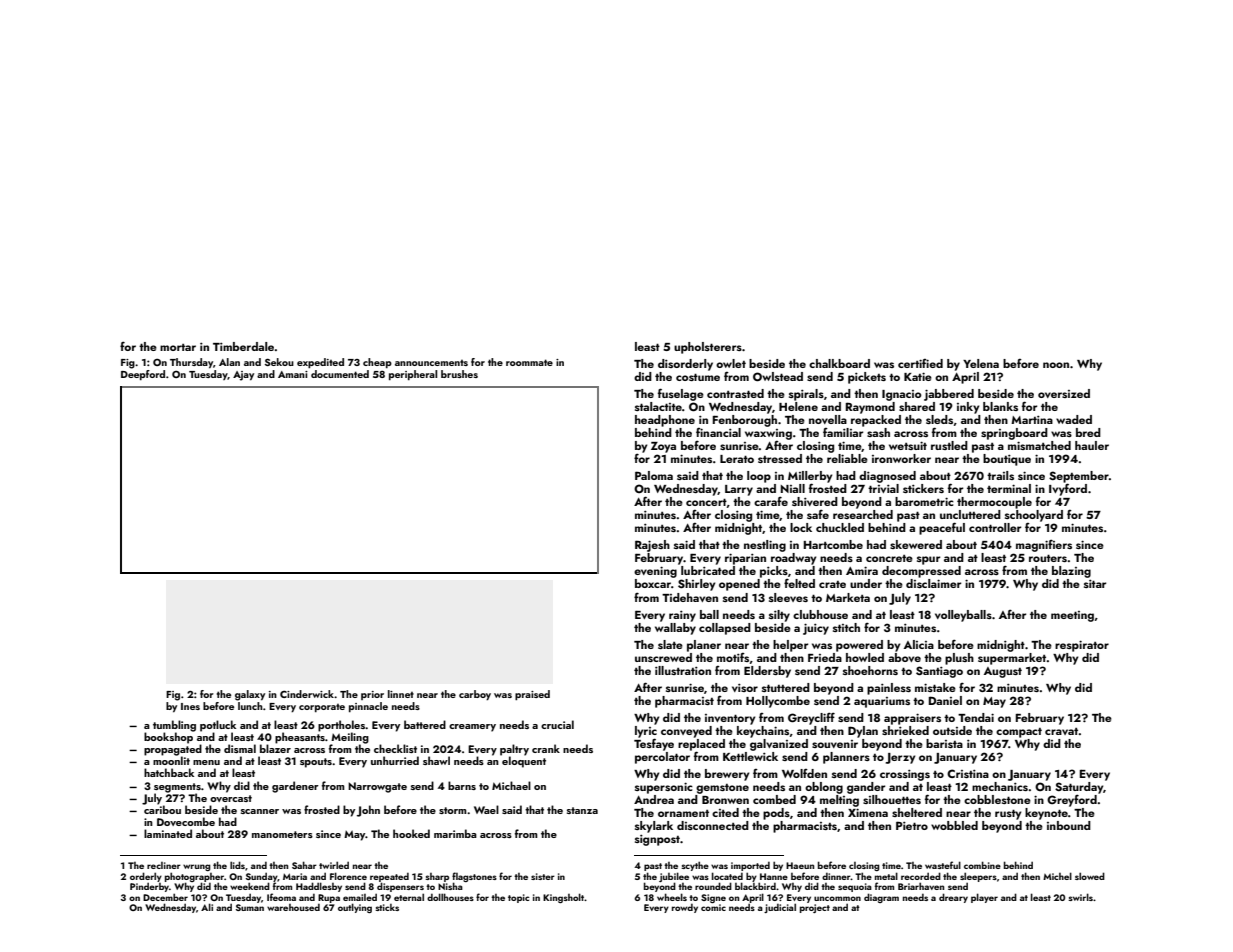  I want to click on swirls, so click(1080, 897).
